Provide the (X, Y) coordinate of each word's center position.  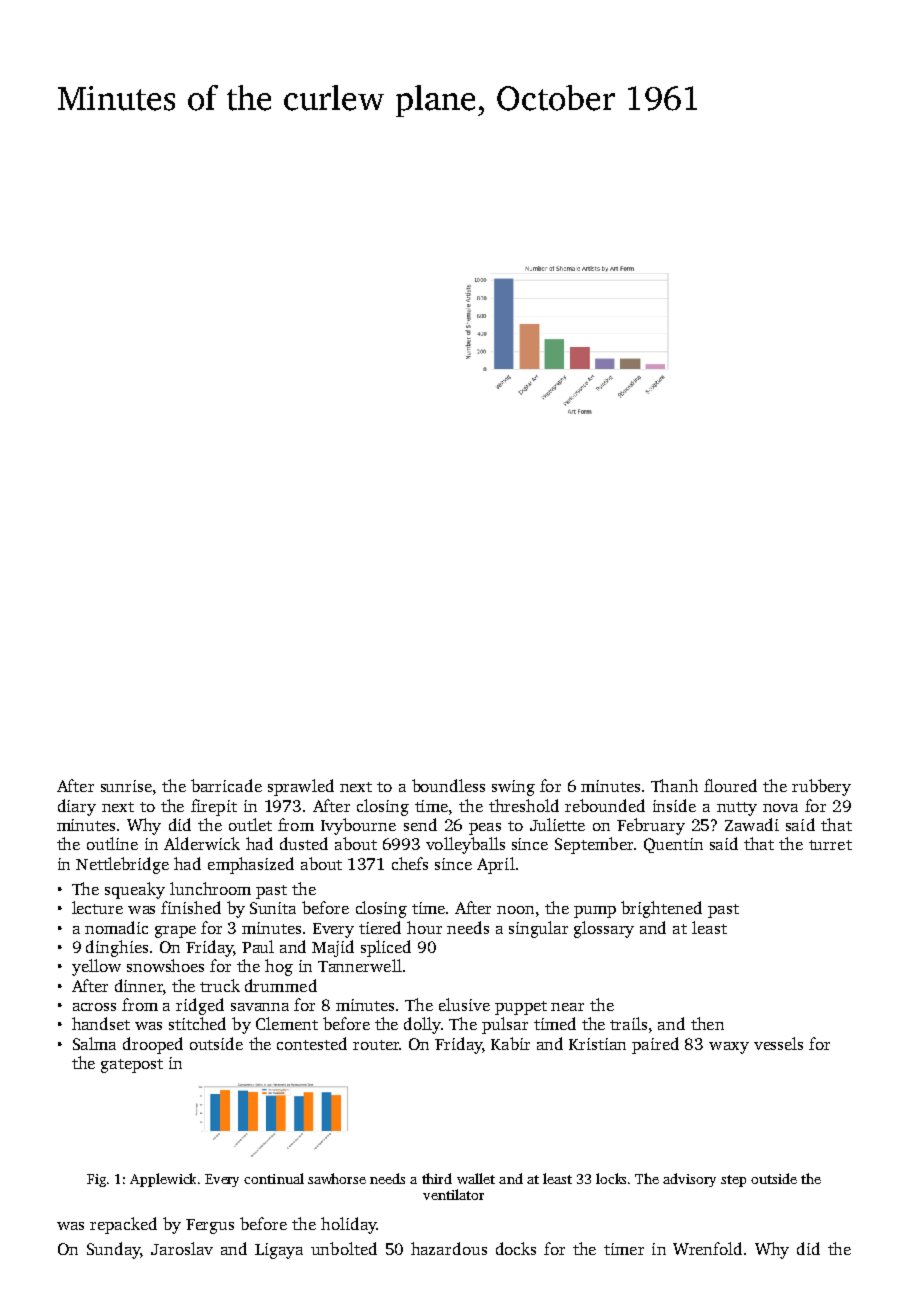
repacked (123, 1225)
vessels (778, 1043)
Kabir (510, 1043)
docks (516, 1248)
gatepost (132, 1066)
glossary (604, 929)
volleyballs (465, 845)
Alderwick (202, 843)
